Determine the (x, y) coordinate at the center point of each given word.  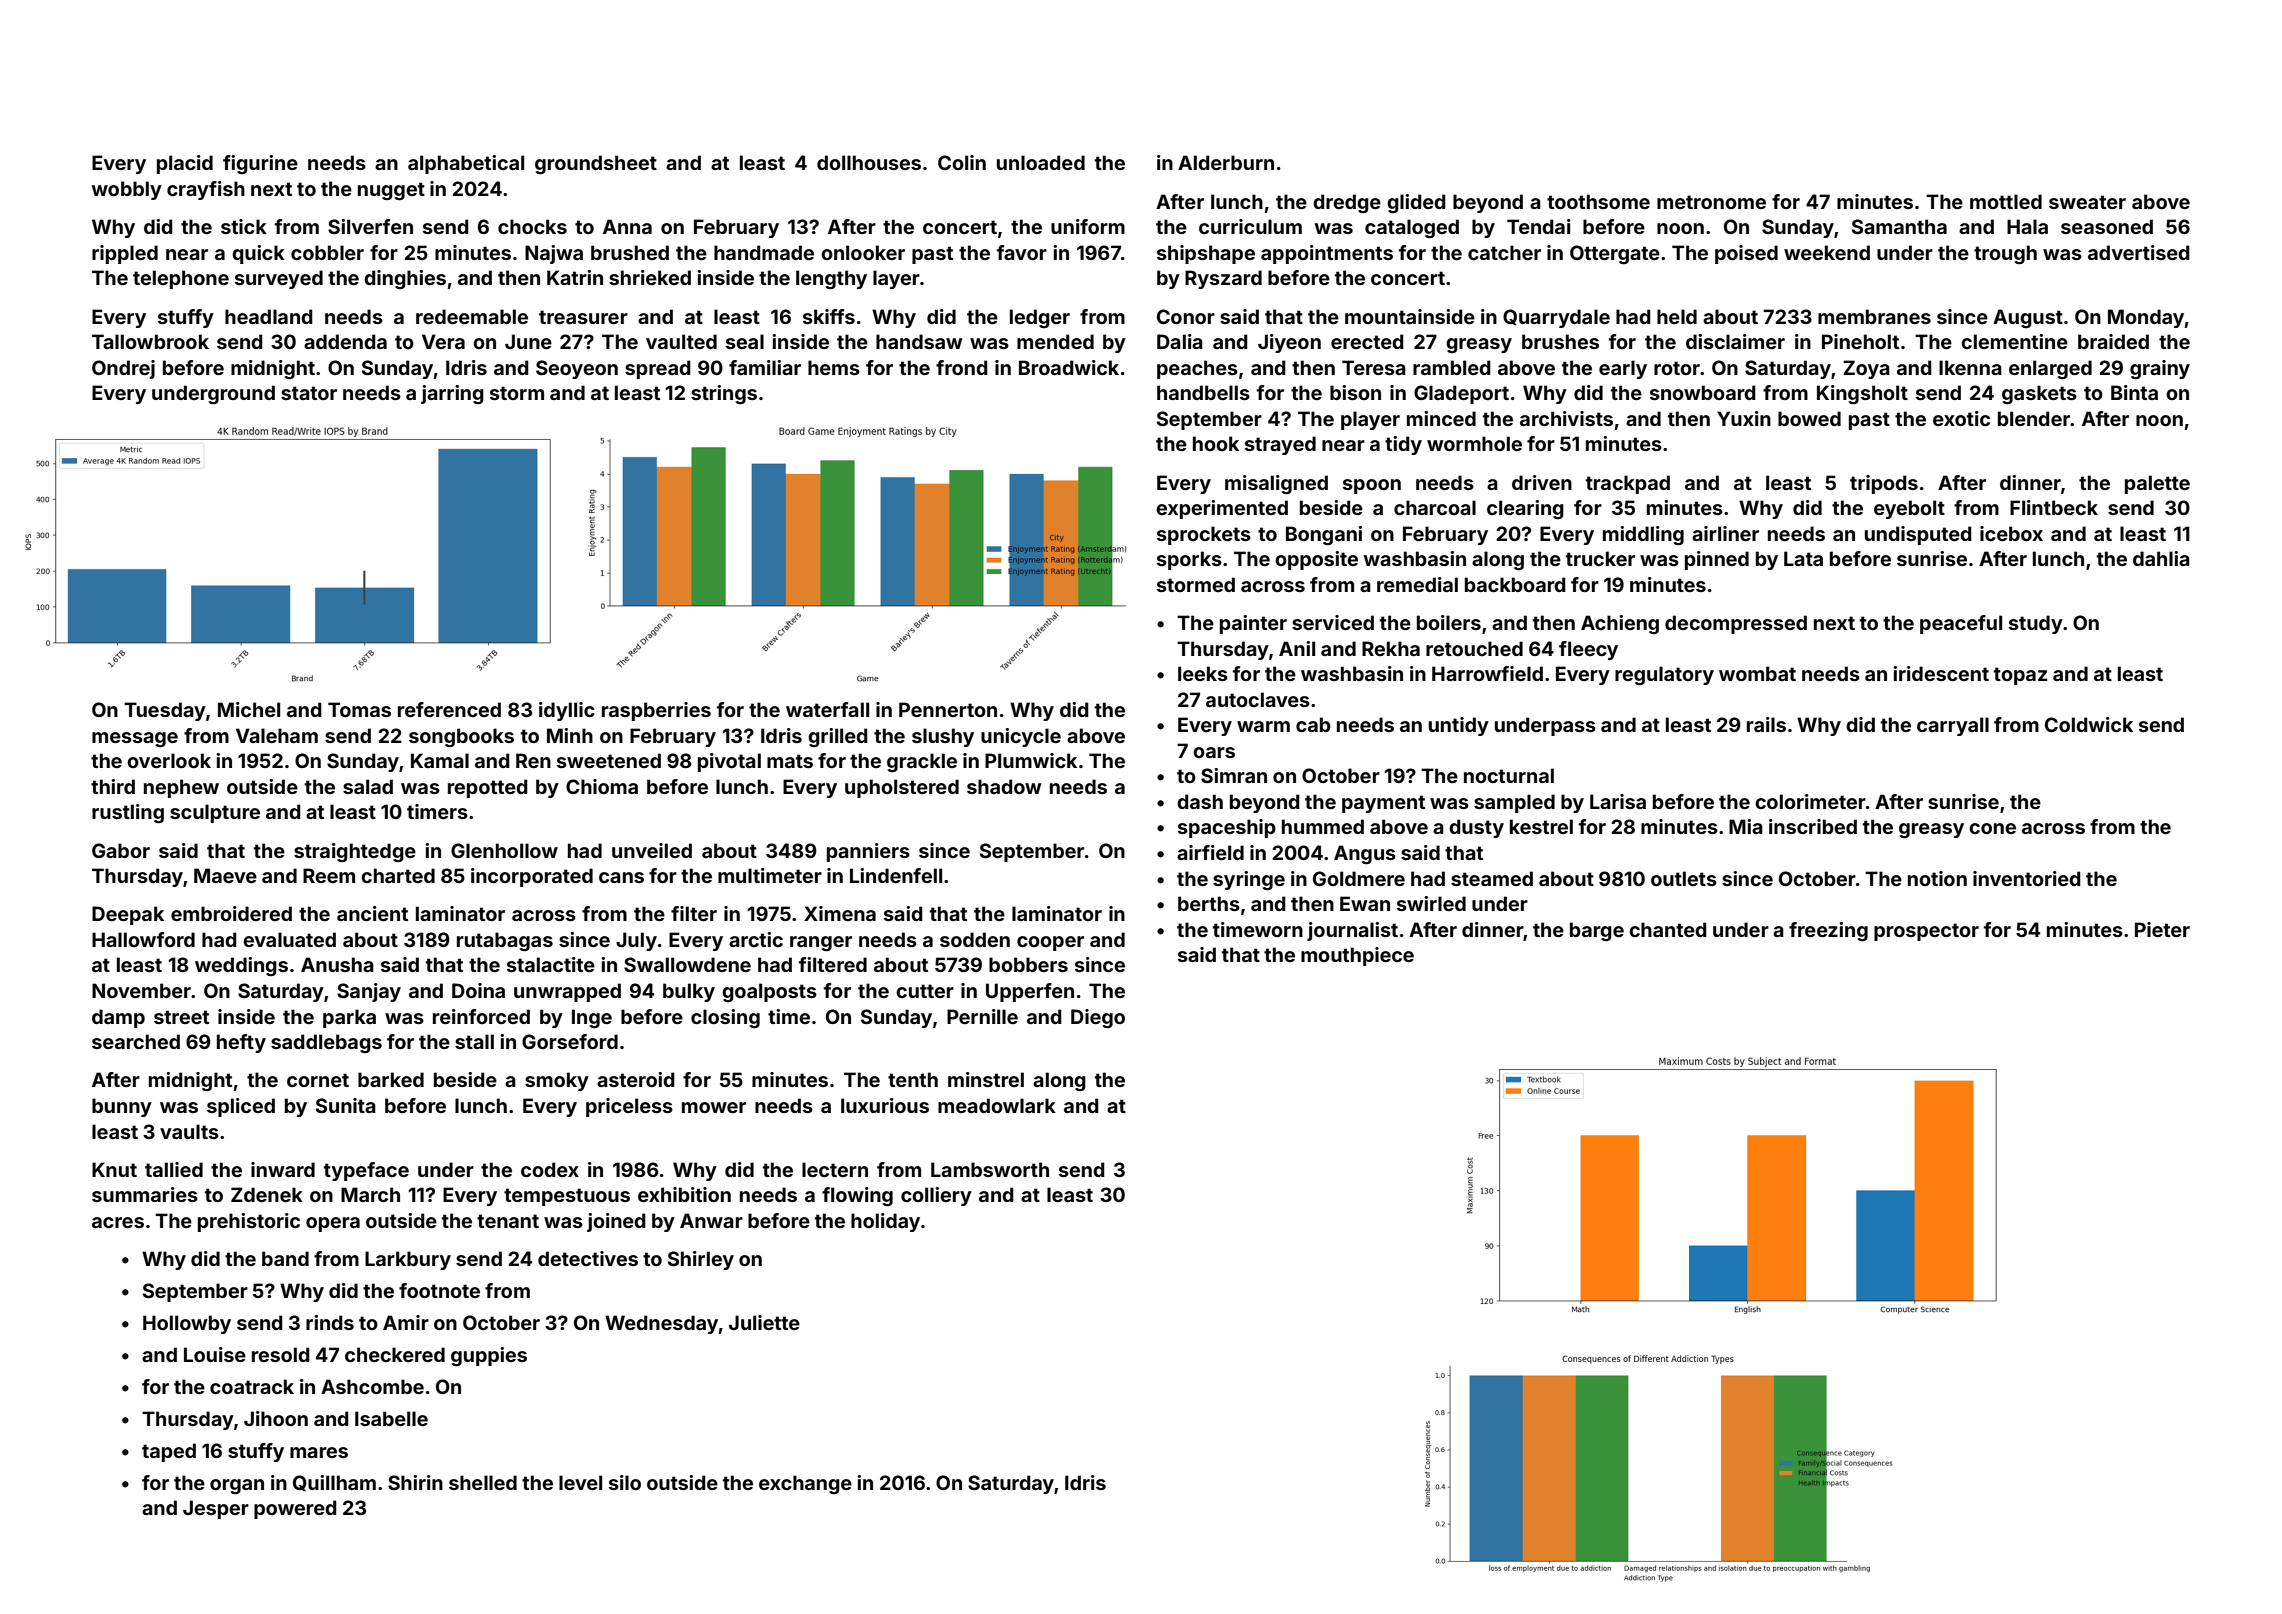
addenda (345, 341)
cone (1992, 828)
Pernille (982, 1016)
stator (309, 393)
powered (295, 1509)
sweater (2087, 202)
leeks (1203, 673)
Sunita (346, 1105)
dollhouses (869, 162)
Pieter (2162, 929)
